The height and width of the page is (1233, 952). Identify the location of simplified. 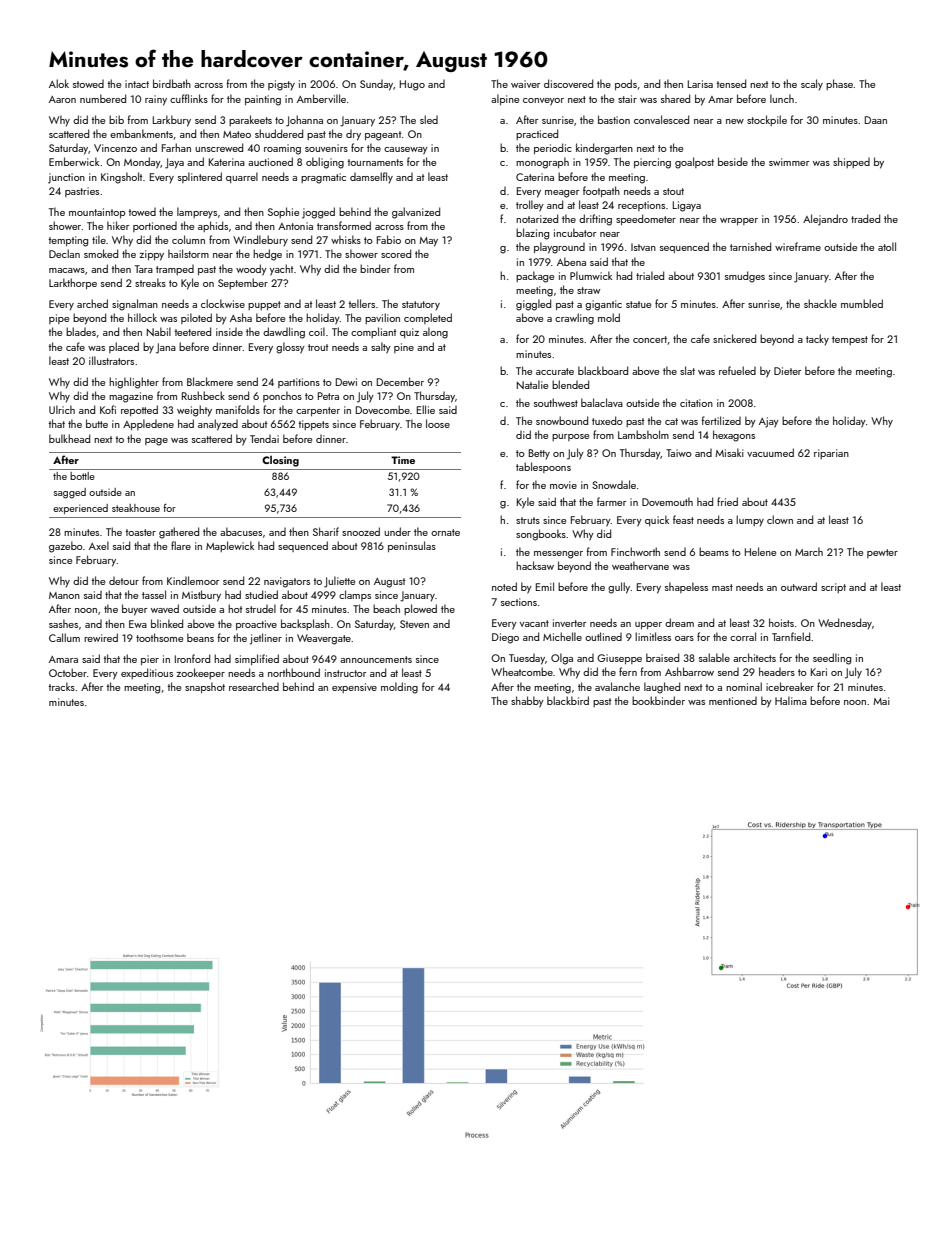
(257, 659).
